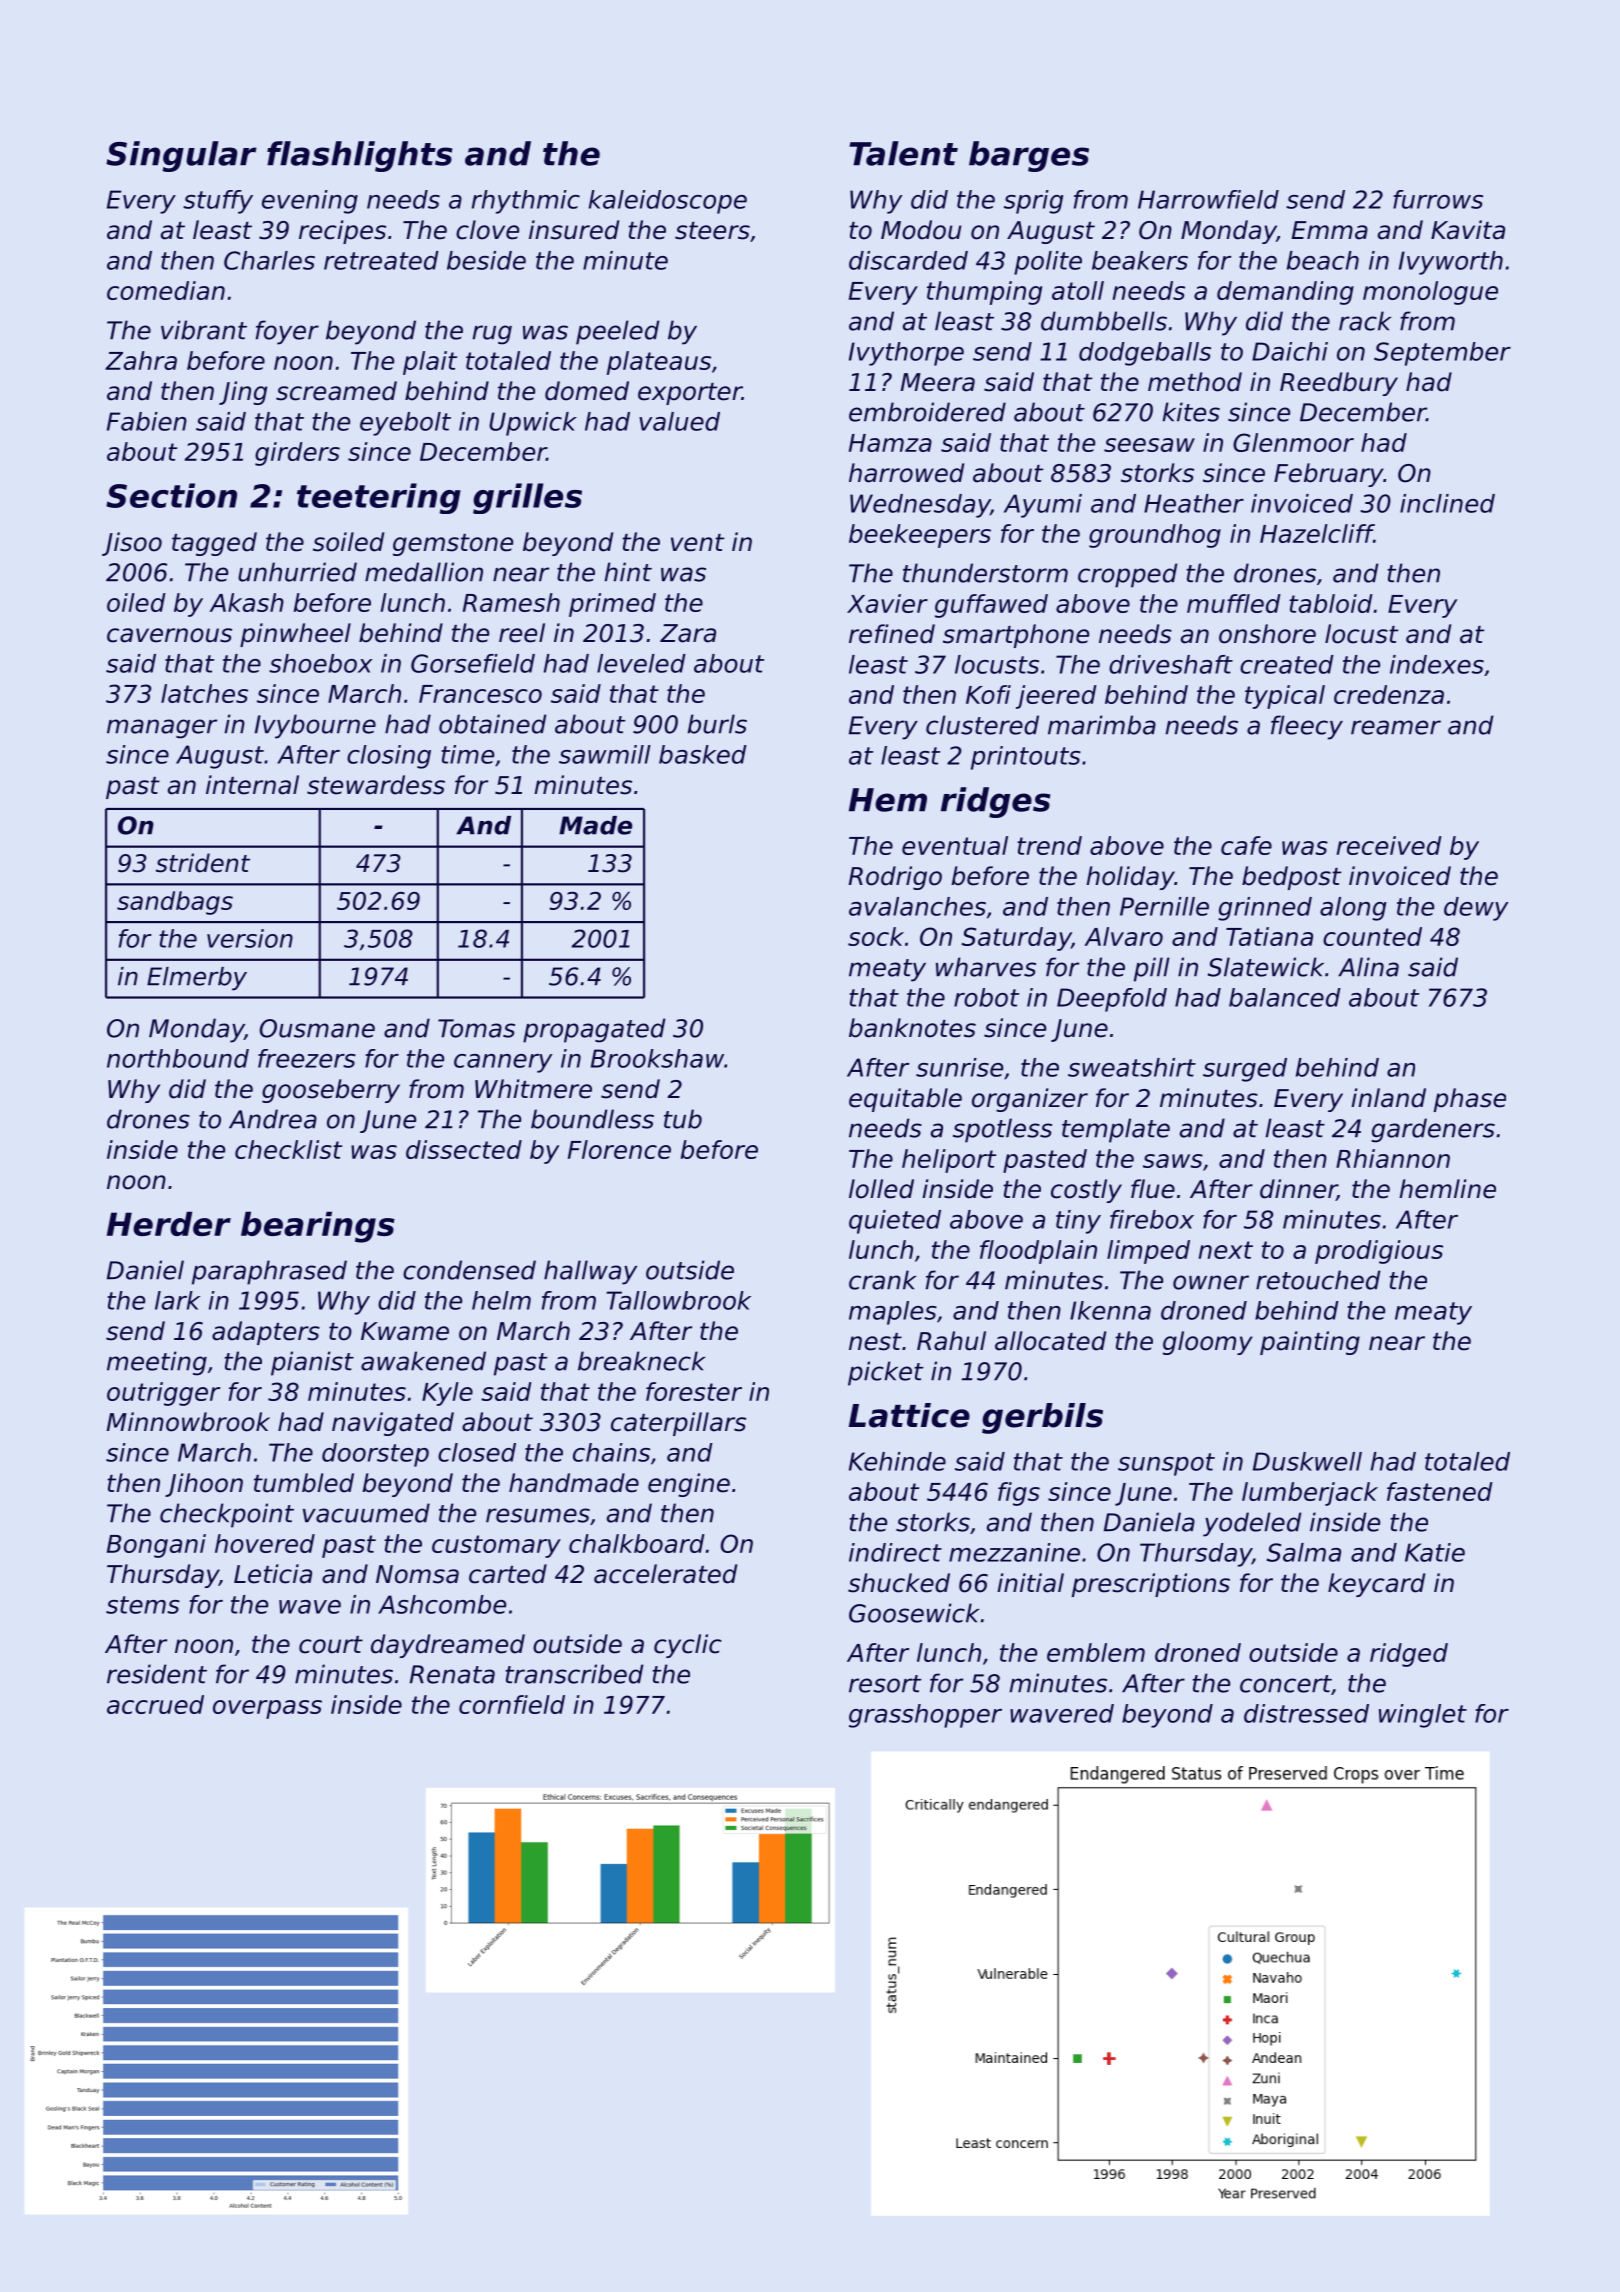 This page has height=2292, width=1620. What do you see at coordinates (914, 1613) in the page?
I see `Goosewick` at bounding box center [914, 1613].
